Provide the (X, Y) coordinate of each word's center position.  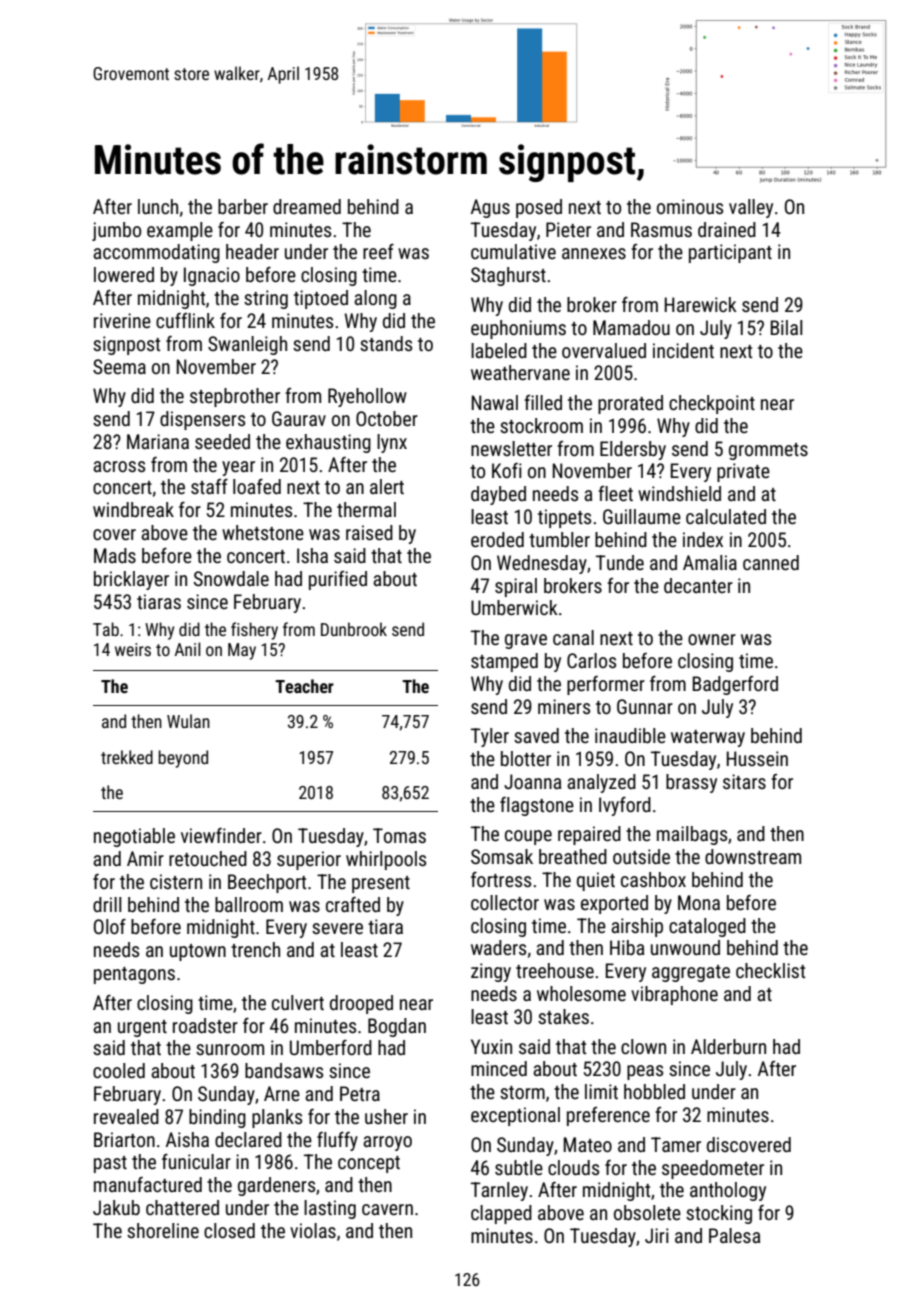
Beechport (267, 883)
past (110, 1164)
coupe (528, 837)
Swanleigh (247, 345)
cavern (387, 1209)
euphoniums (518, 329)
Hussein (757, 758)
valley (751, 208)
